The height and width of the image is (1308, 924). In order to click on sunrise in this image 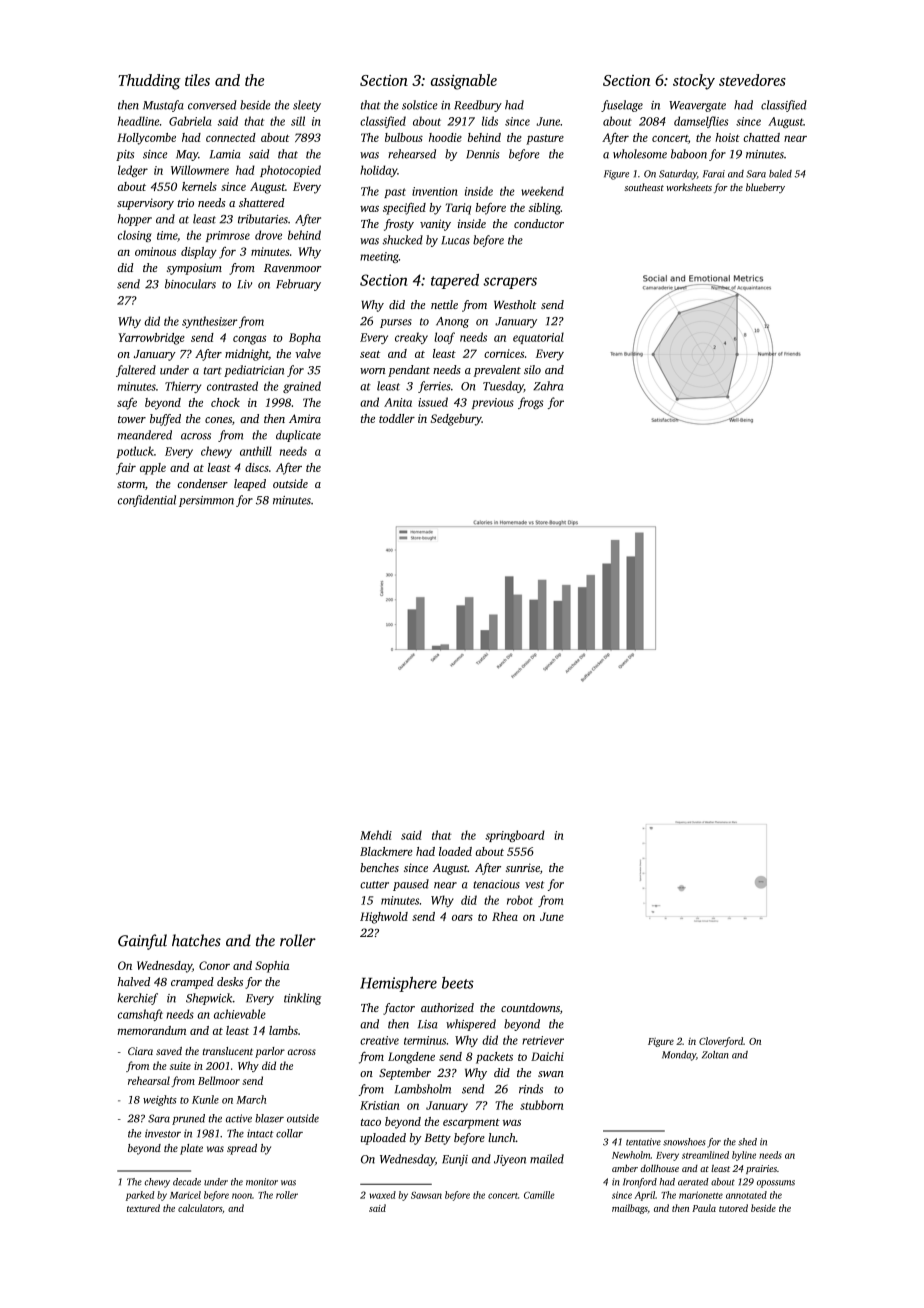, I will do `click(523, 867)`.
